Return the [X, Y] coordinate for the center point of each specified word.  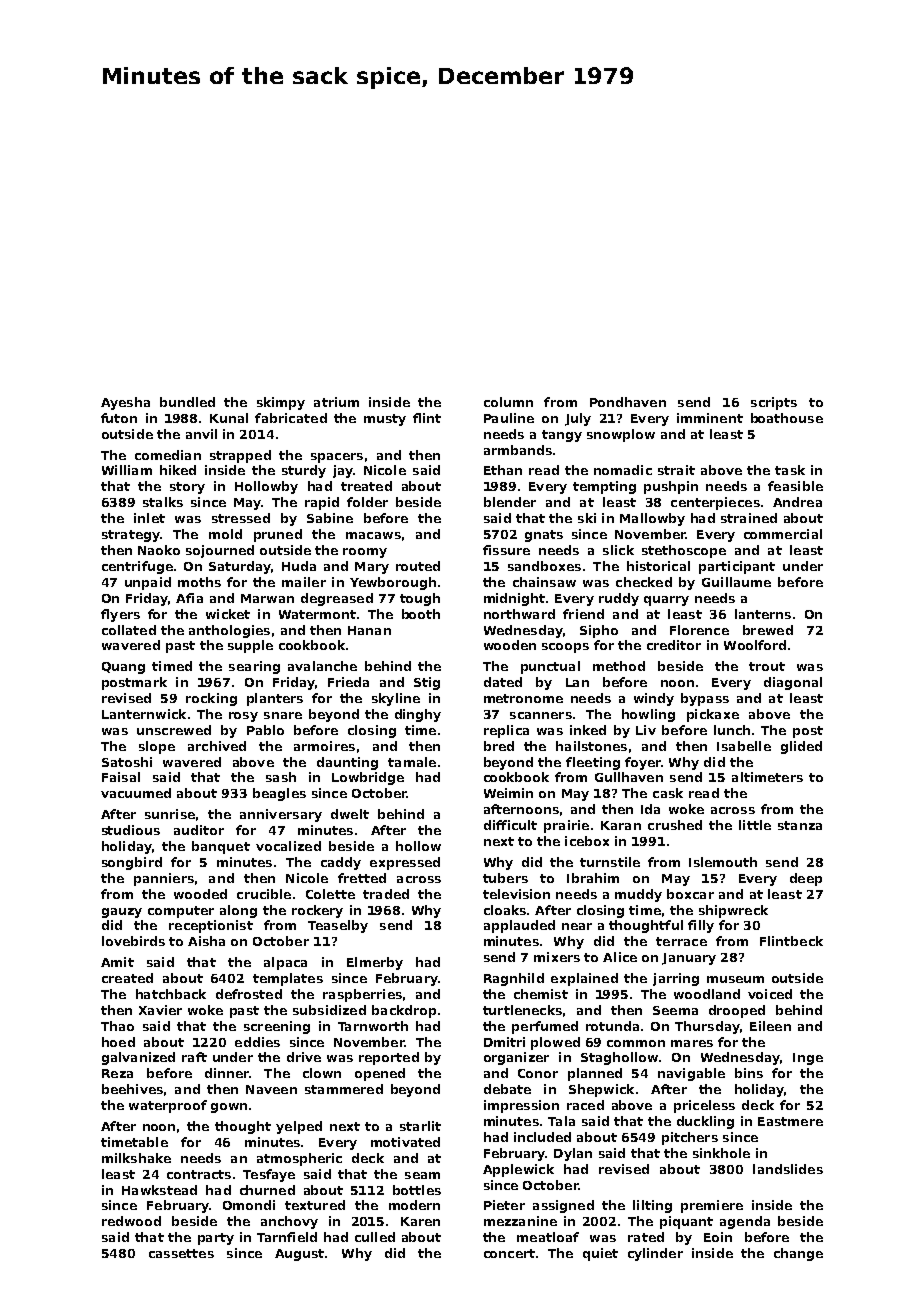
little [755, 825]
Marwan [267, 598]
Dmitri [504, 1042]
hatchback [171, 994]
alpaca [285, 963]
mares [692, 1043]
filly [701, 926]
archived [217, 746]
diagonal [793, 683]
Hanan [369, 630]
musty [385, 420]
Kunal [229, 418]
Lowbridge [368, 778]
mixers [557, 957]
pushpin [671, 487]
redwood [131, 1221]
